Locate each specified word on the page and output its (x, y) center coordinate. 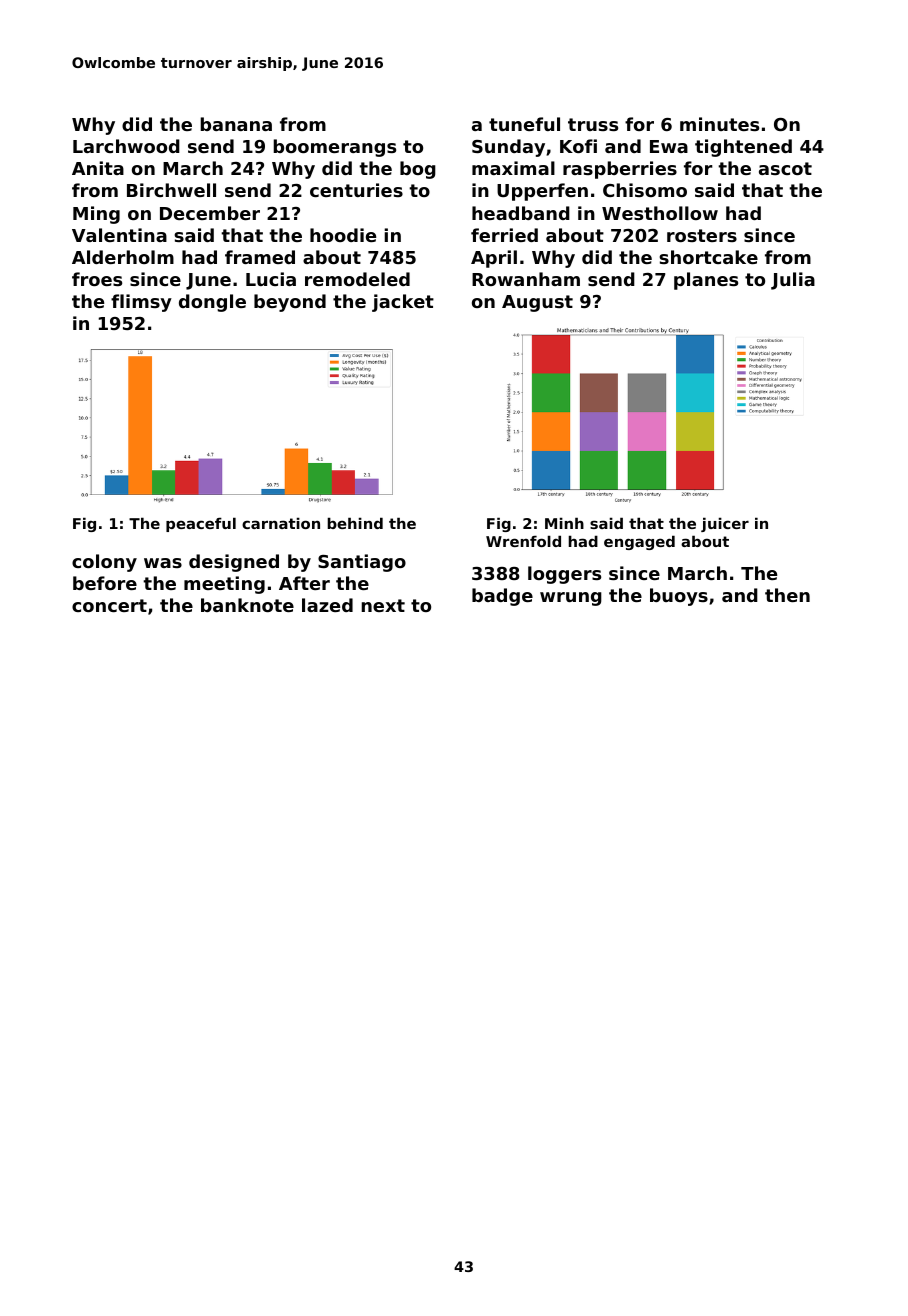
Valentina (119, 235)
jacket (403, 303)
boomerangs (334, 148)
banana (236, 124)
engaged (639, 542)
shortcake (708, 257)
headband (521, 213)
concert (109, 605)
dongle (212, 303)
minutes (719, 124)
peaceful (201, 524)
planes (706, 281)
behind (355, 523)
